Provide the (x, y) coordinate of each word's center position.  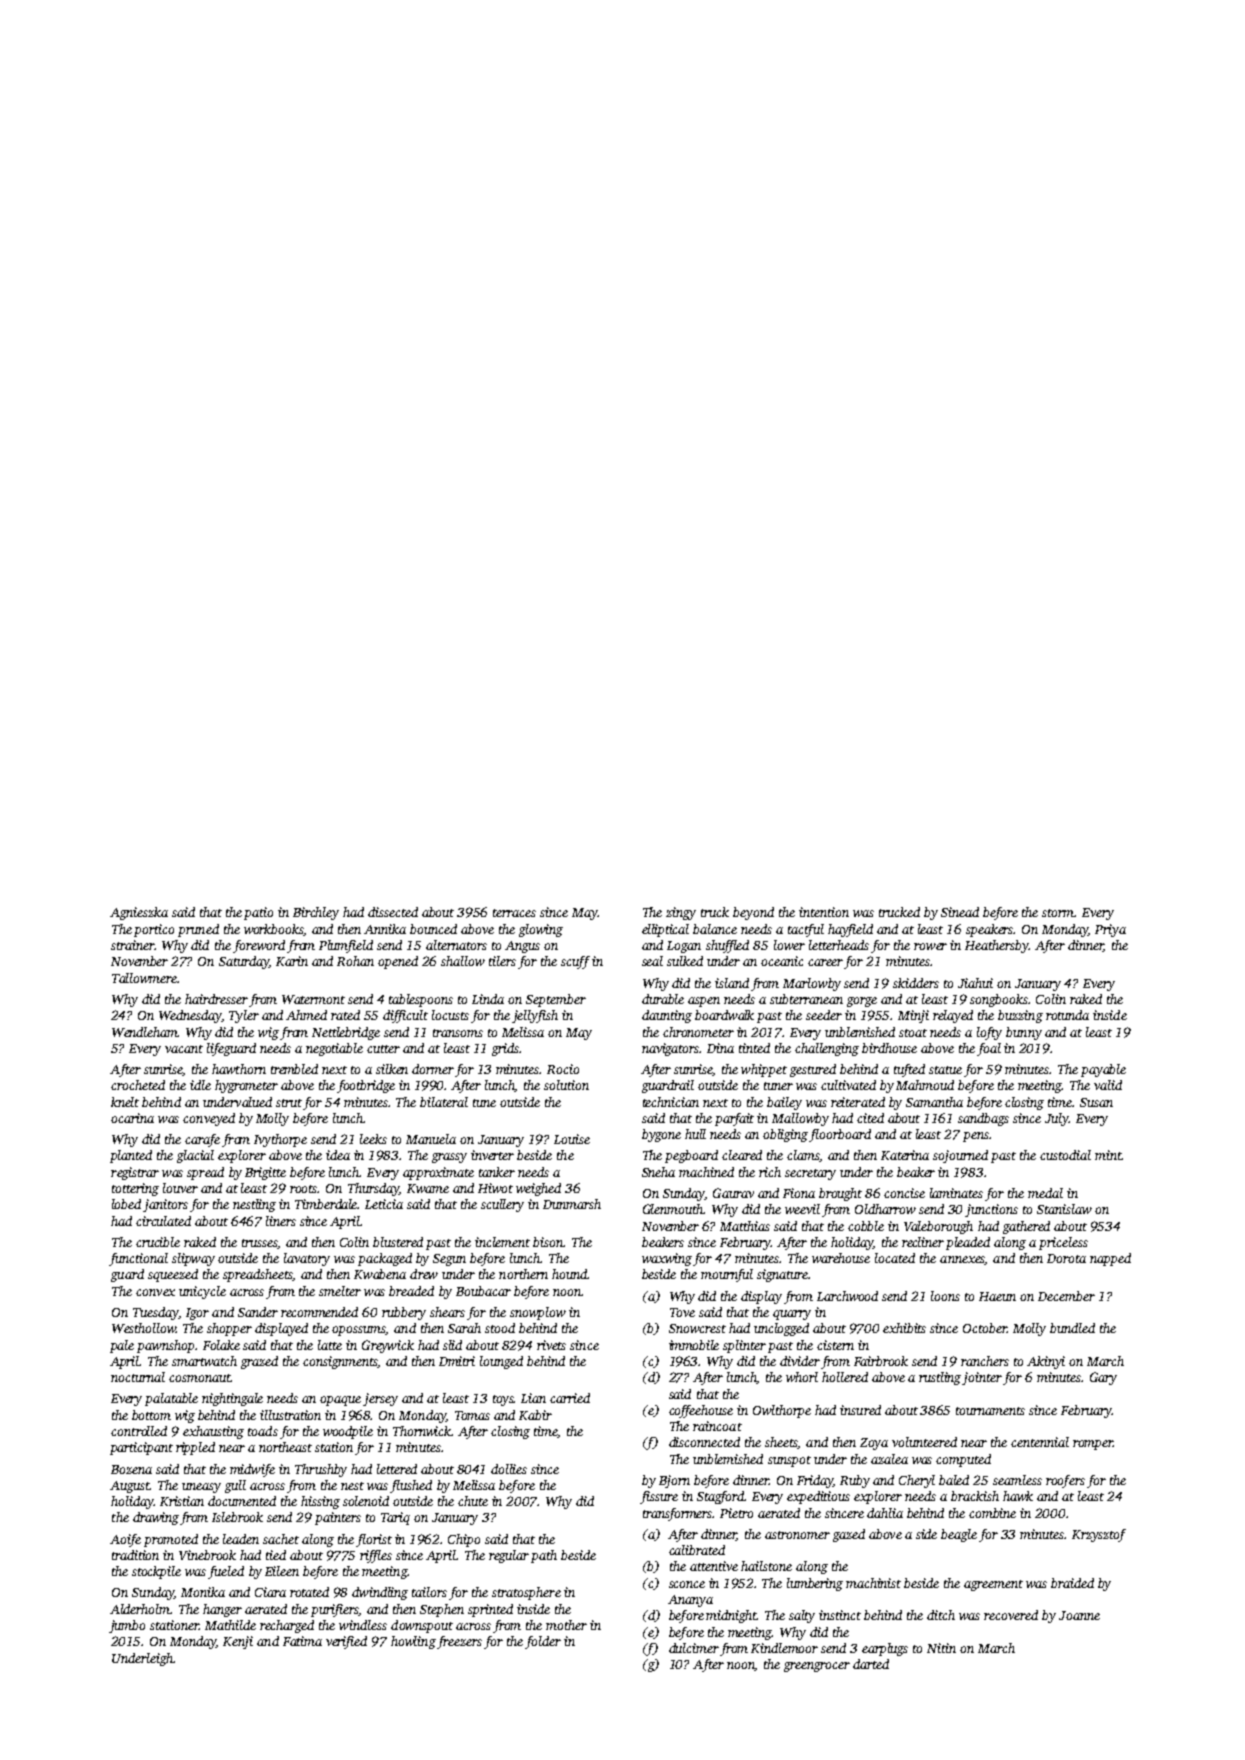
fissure (659, 1497)
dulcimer (694, 1648)
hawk (1018, 1496)
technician (671, 1102)
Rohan (355, 961)
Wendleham (145, 1032)
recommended (319, 1312)
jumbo (127, 1626)
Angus (522, 947)
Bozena (131, 1469)
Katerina (905, 1155)
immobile (694, 1345)
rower (930, 946)
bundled (1072, 1328)
